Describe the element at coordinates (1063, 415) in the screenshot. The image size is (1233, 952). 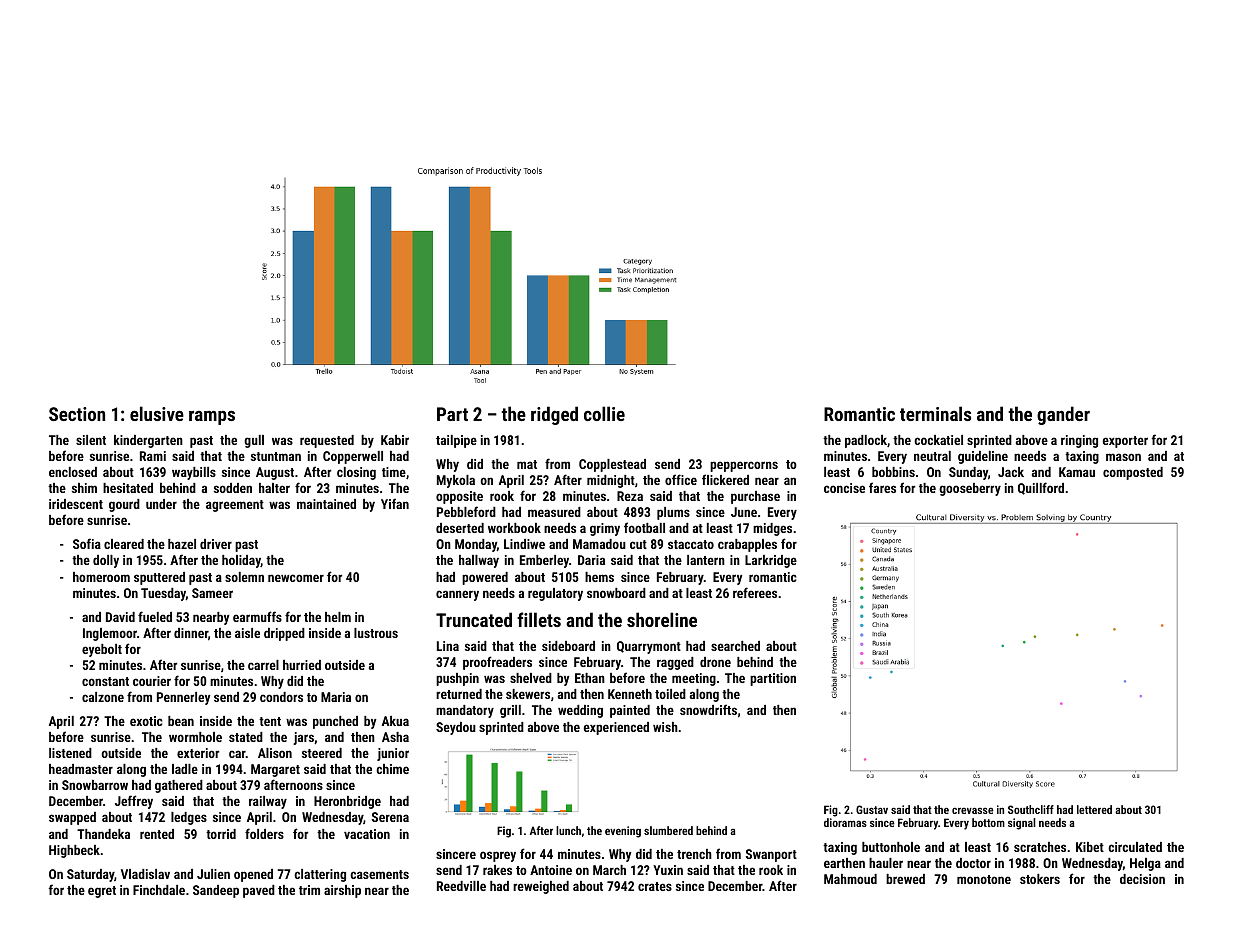
I see `gander` at that location.
